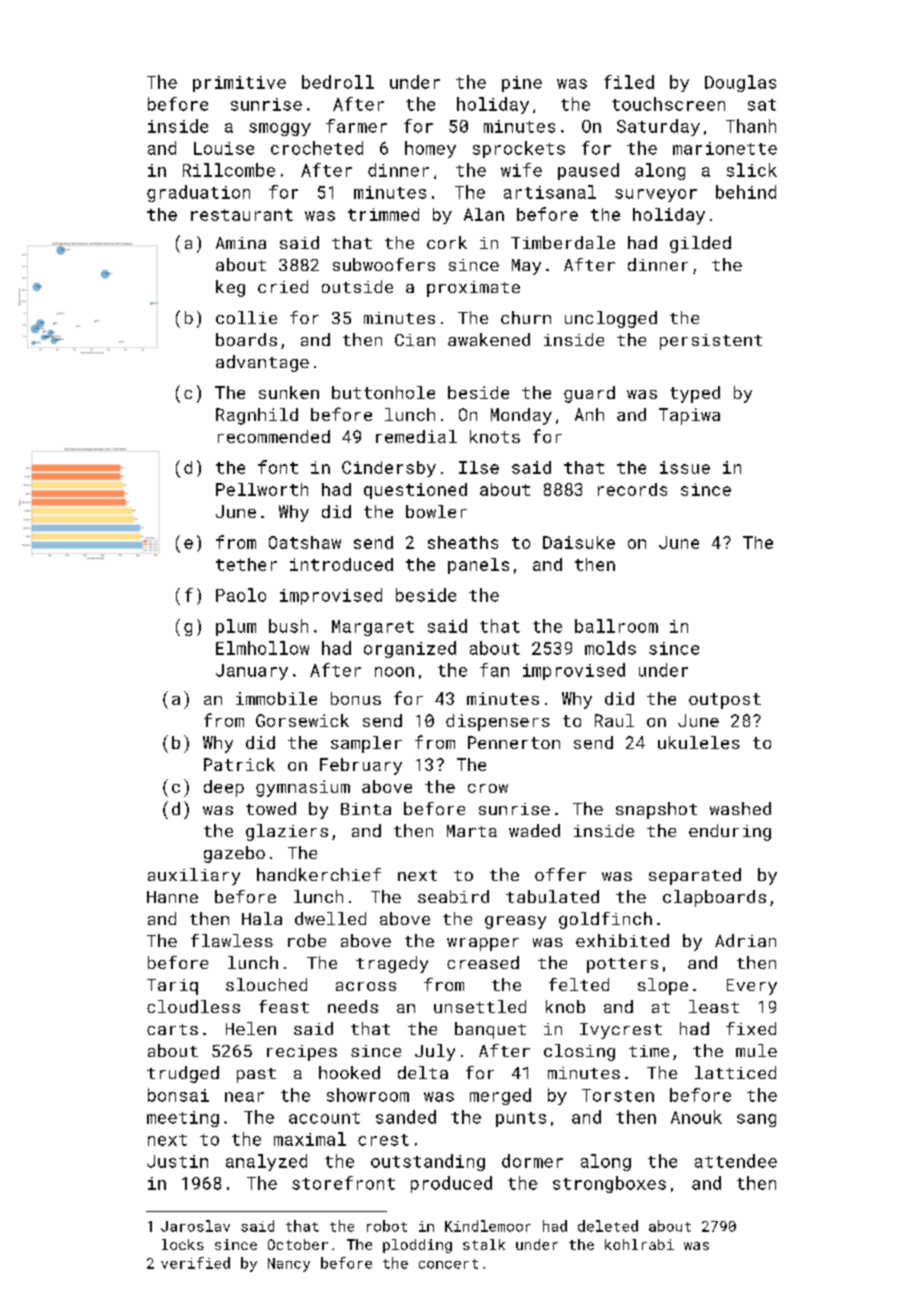 The height and width of the page is (1314, 924). What do you see at coordinates (451, 1184) in the page?
I see `produced` at bounding box center [451, 1184].
